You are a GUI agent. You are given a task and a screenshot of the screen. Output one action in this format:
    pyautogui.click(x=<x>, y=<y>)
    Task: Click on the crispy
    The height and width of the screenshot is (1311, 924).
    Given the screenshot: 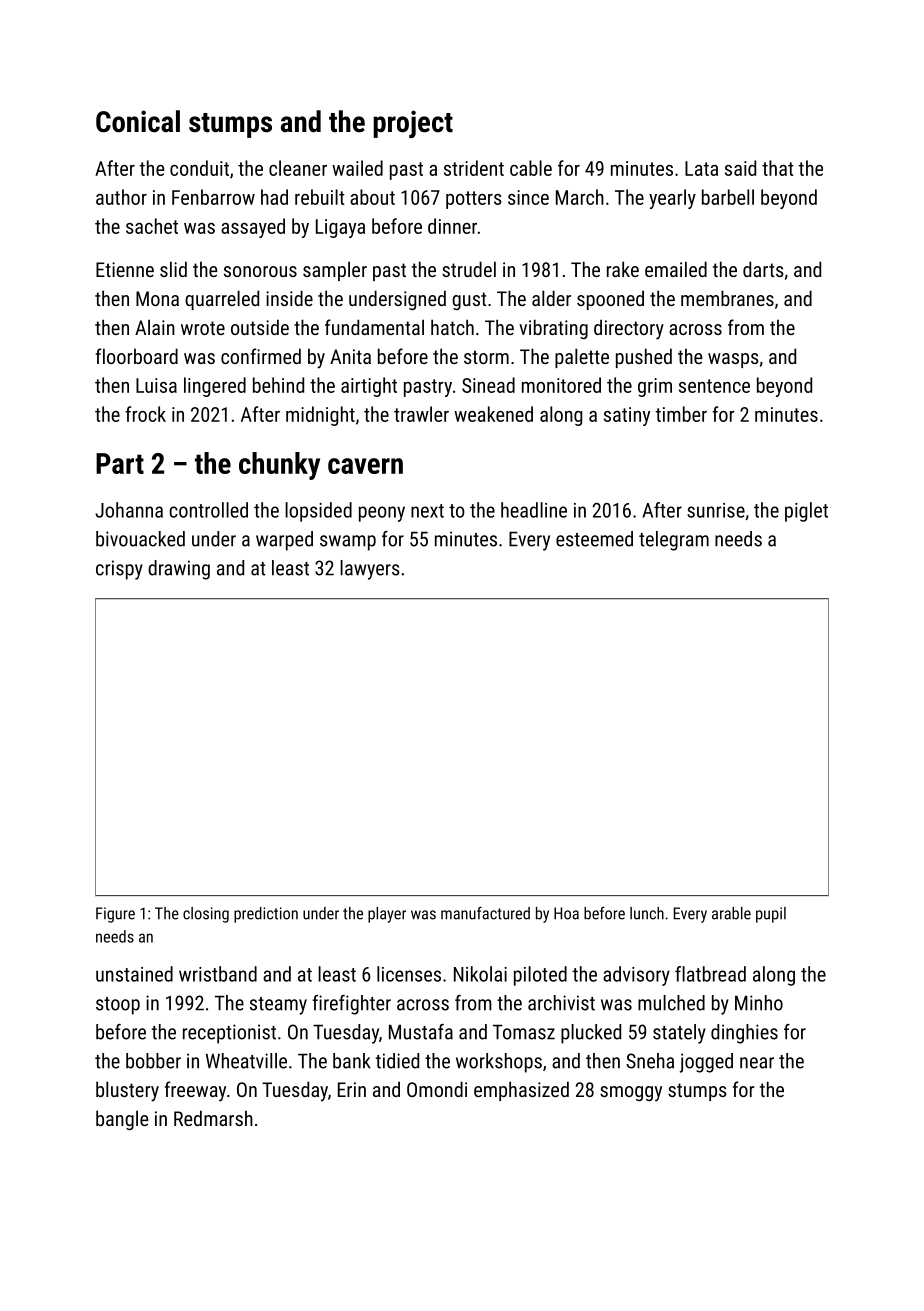 What is the action you would take?
    pyautogui.click(x=119, y=570)
